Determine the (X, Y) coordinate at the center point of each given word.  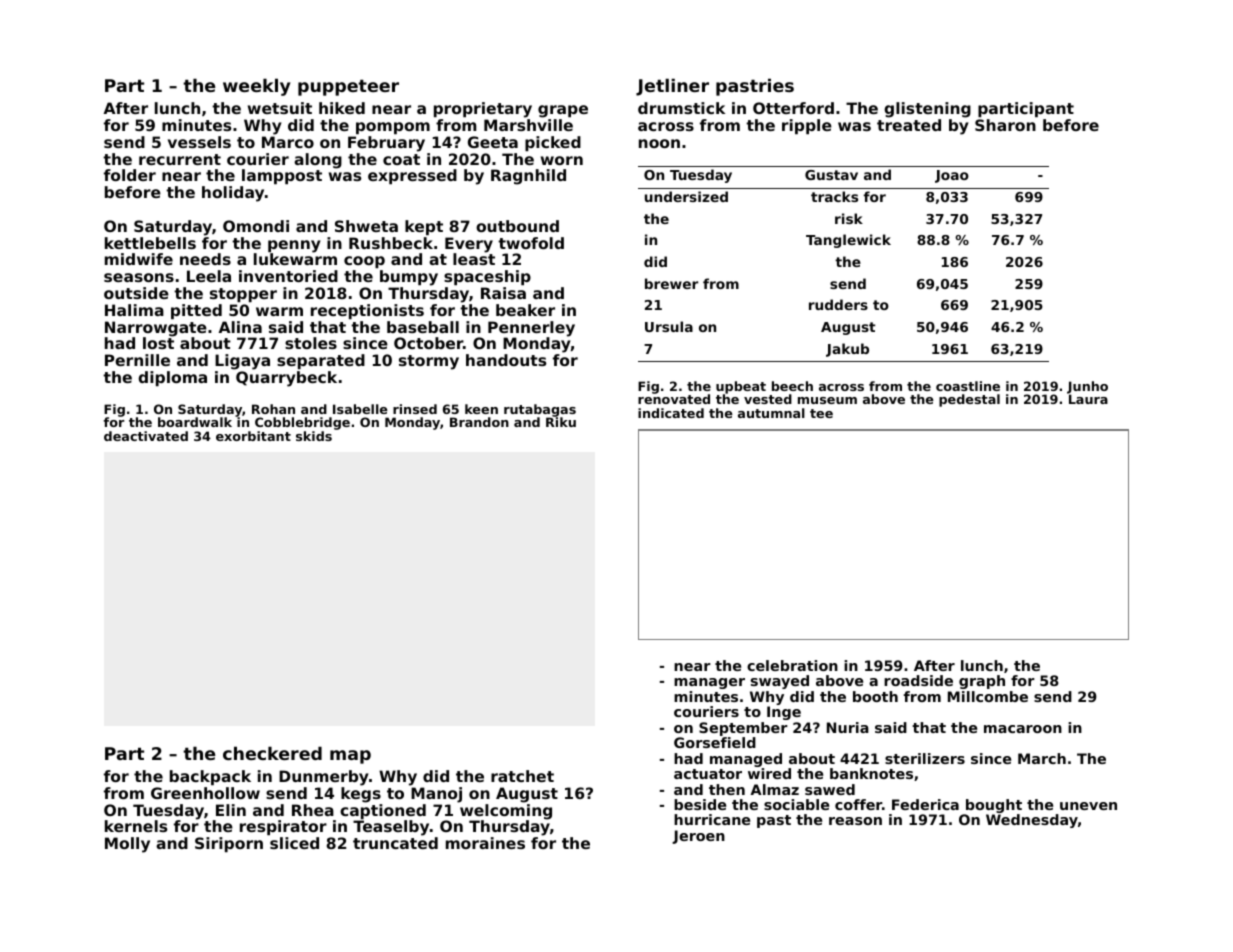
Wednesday (1032, 821)
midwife (139, 259)
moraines (485, 843)
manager (709, 683)
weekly (256, 87)
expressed (412, 176)
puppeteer (348, 88)
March (1042, 758)
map (350, 757)
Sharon (1005, 125)
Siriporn (229, 844)
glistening (927, 110)
